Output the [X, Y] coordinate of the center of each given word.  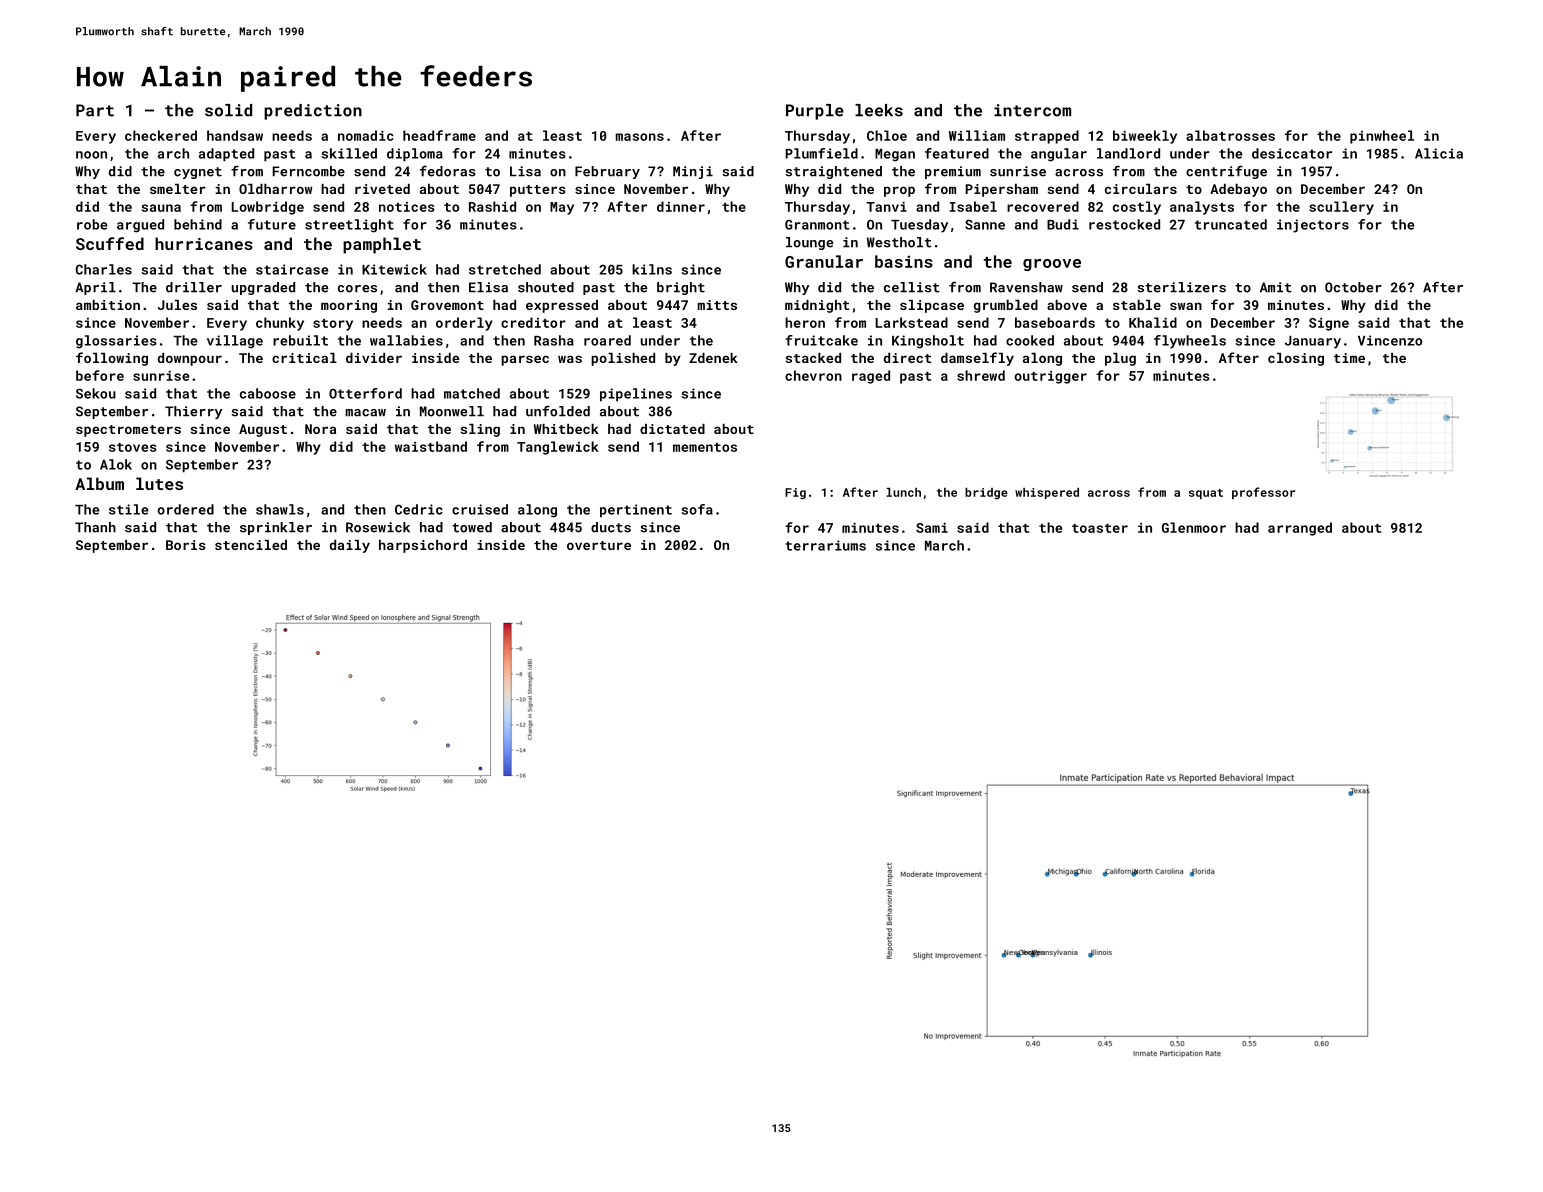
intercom [1032, 110]
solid [228, 110]
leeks [879, 110]
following [112, 359]
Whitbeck [566, 429]
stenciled [251, 545]
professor [1263, 493]
